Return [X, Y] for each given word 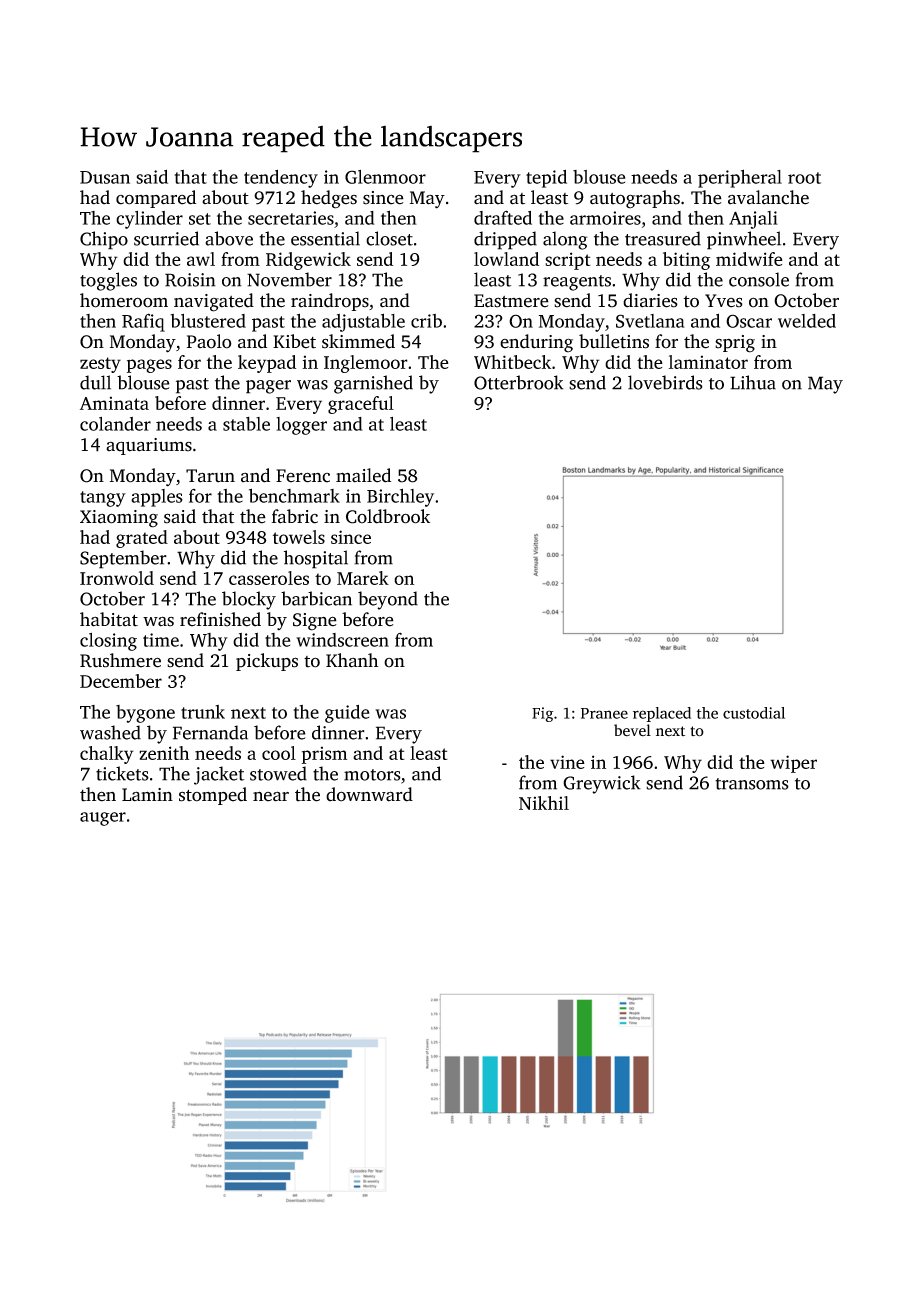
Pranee [604, 713]
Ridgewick [308, 261]
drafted [503, 217]
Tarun [210, 476]
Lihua [753, 382]
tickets [122, 773]
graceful [361, 405]
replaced [662, 714]
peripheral [740, 178]
